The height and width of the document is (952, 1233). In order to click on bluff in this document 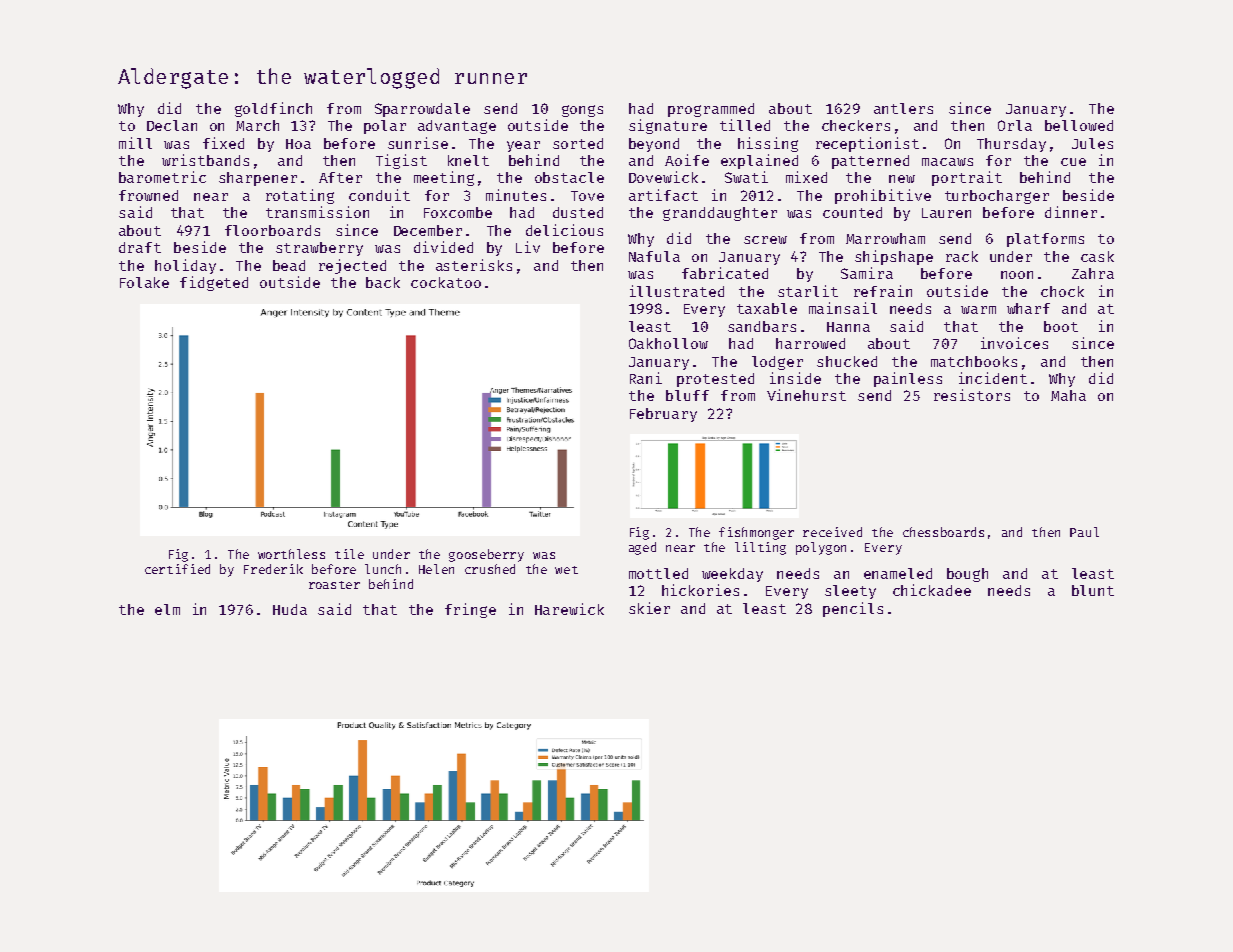, I will do `click(687, 395)`.
